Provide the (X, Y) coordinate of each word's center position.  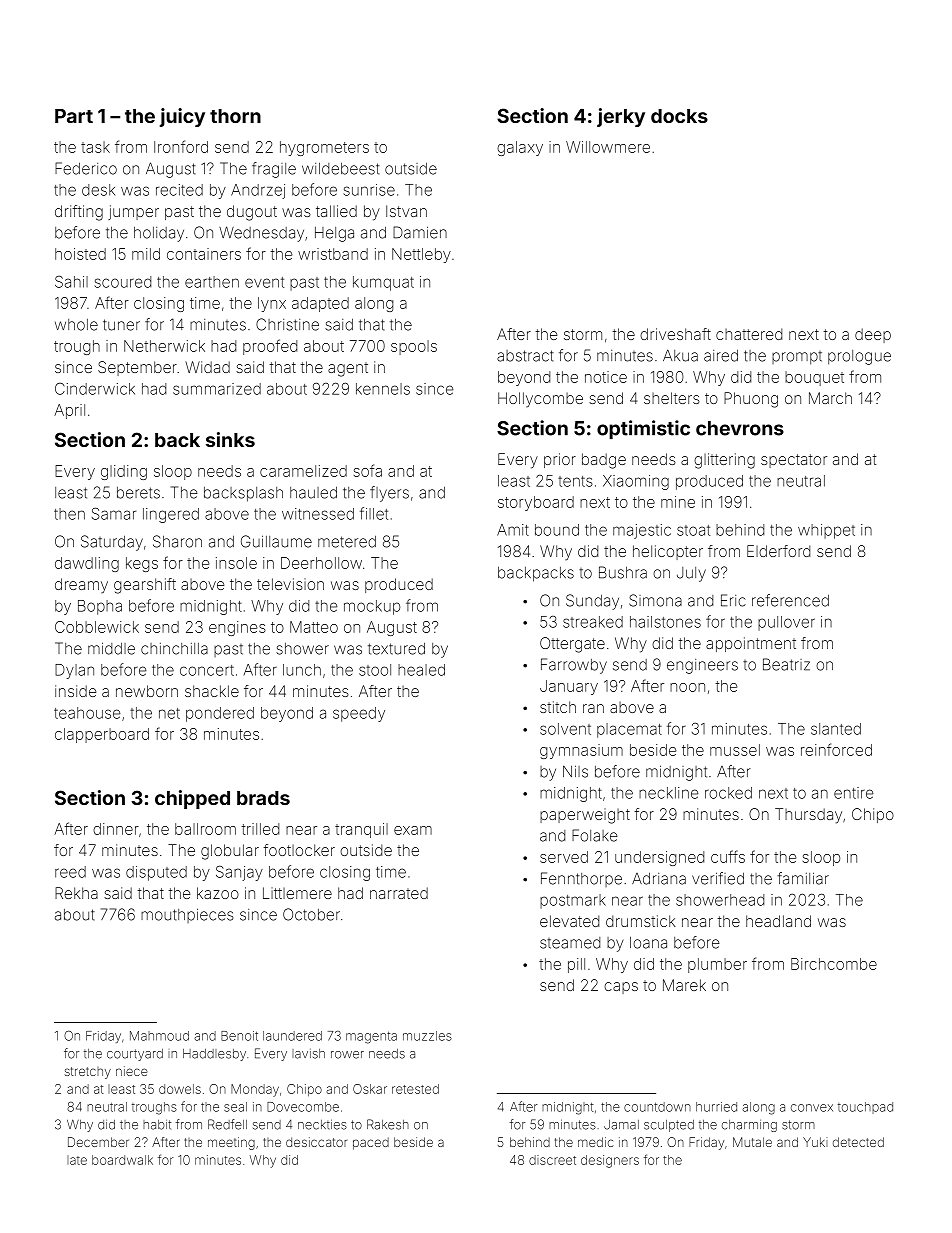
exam (413, 830)
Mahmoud (159, 1036)
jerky (621, 117)
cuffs (728, 856)
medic (595, 1142)
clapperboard (102, 735)
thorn (235, 116)
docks (679, 116)
